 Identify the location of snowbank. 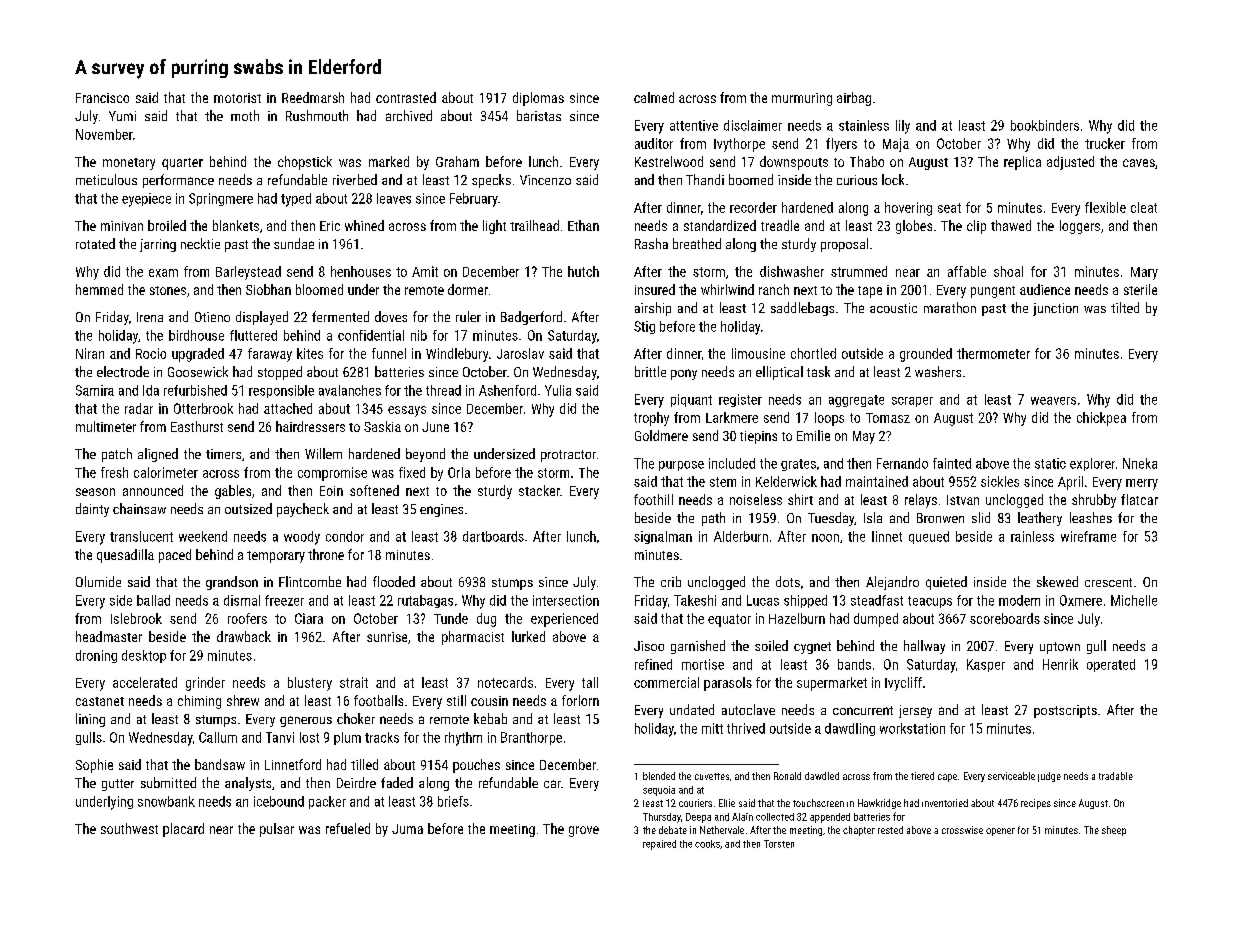
(166, 801).
